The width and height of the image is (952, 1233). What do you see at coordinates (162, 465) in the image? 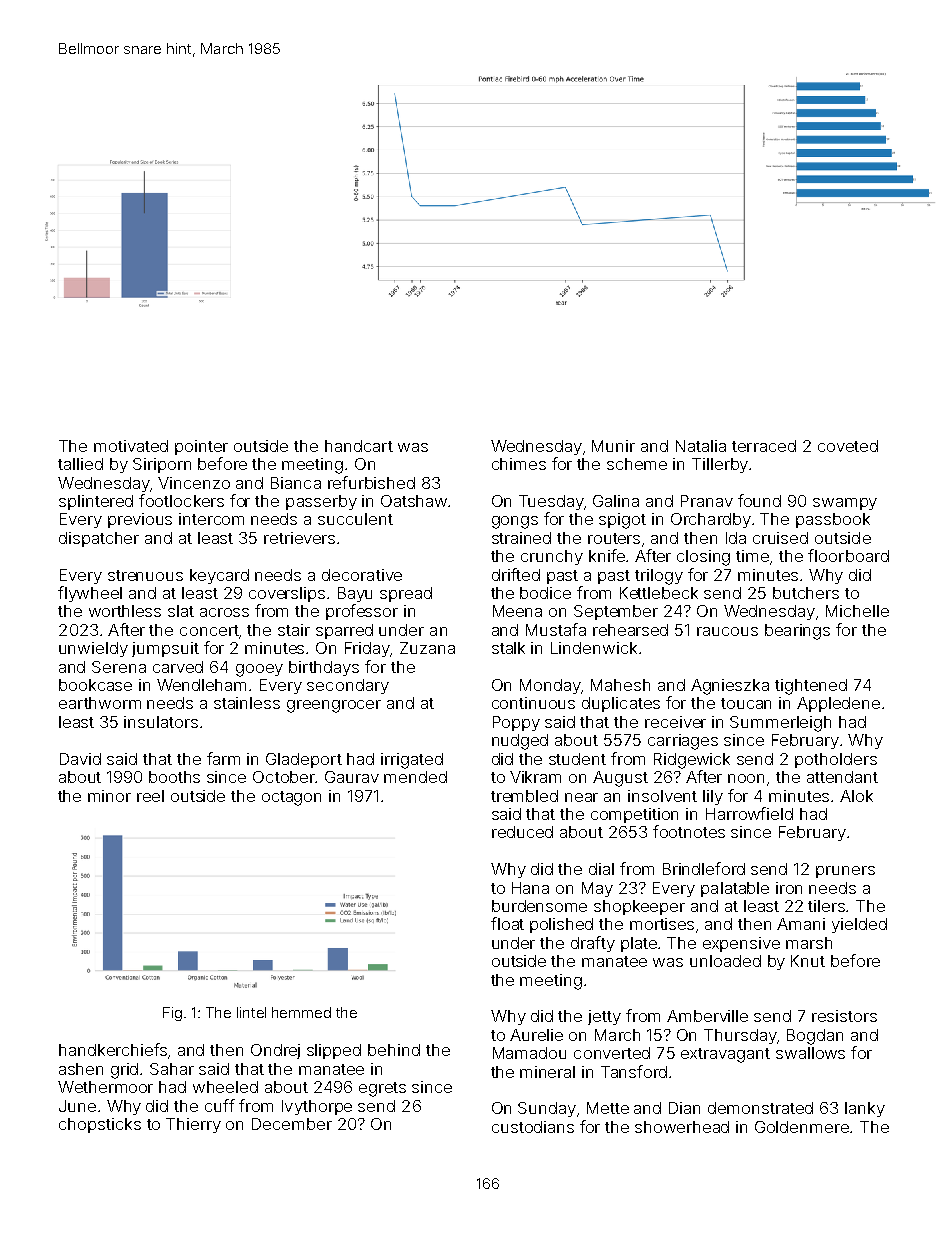
I see `Siriporn` at bounding box center [162, 465].
